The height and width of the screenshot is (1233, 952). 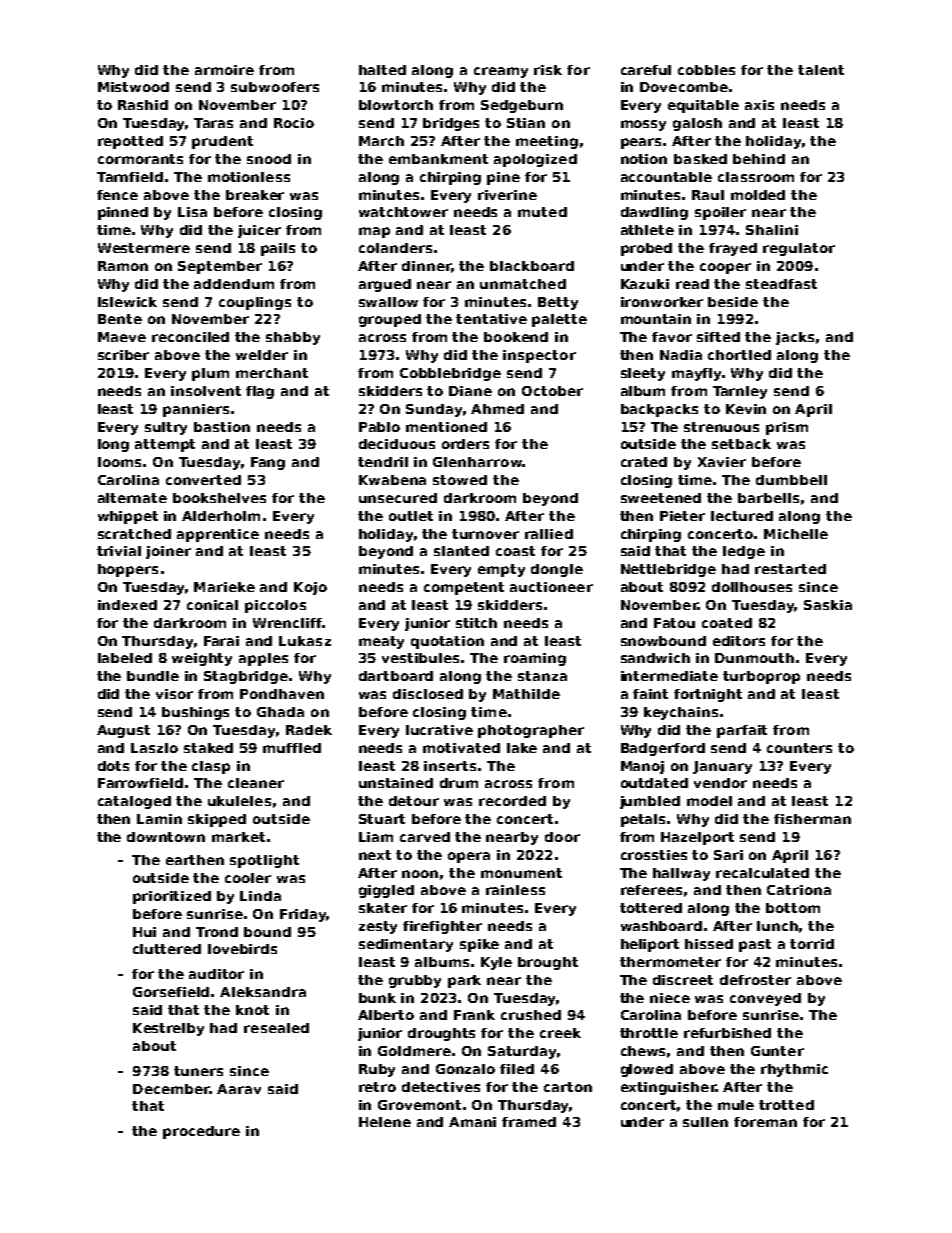 What do you see at coordinates (812, 944) in the screenshot?
I see `torrid` at bounding box center [812, 944].
